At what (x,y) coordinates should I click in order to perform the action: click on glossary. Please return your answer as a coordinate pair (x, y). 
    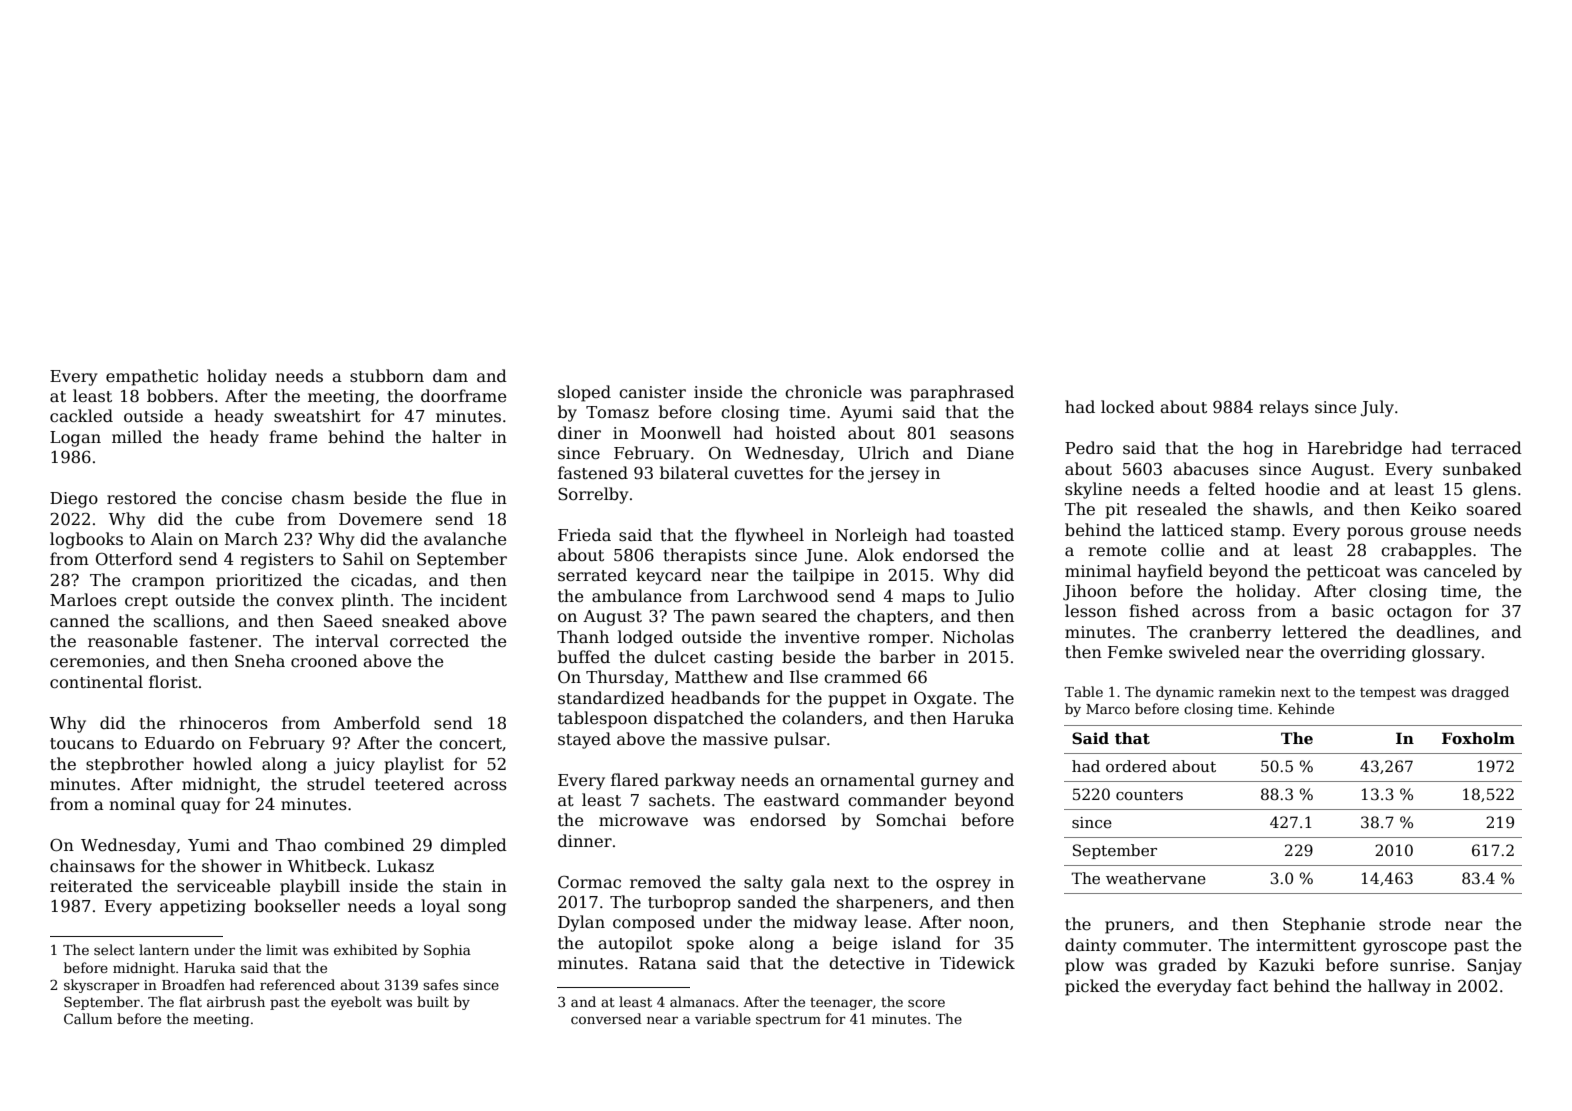
    Looking at the image, I should click on (1446, 653).
